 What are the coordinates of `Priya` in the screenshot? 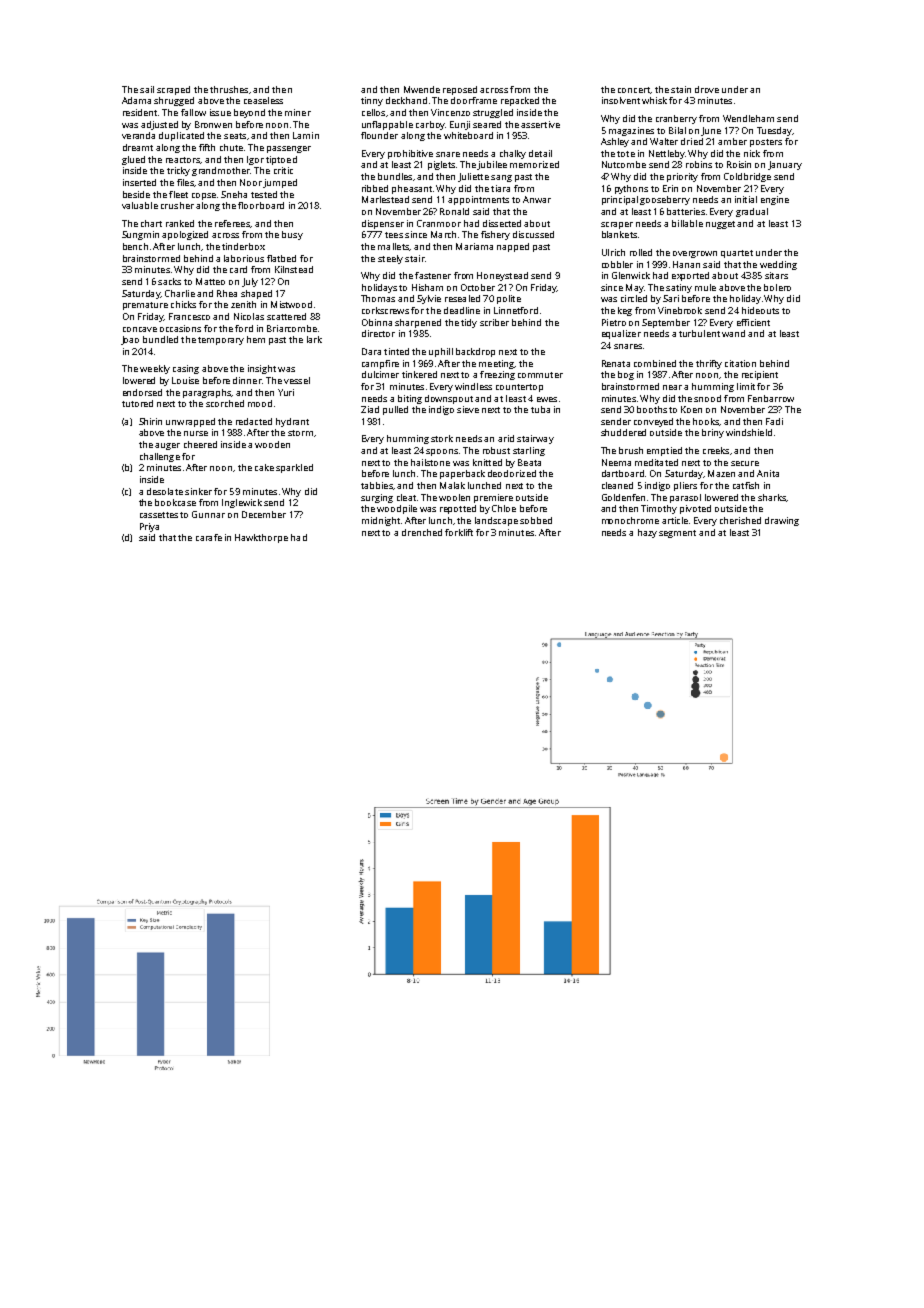 It's located at (149, 527).
